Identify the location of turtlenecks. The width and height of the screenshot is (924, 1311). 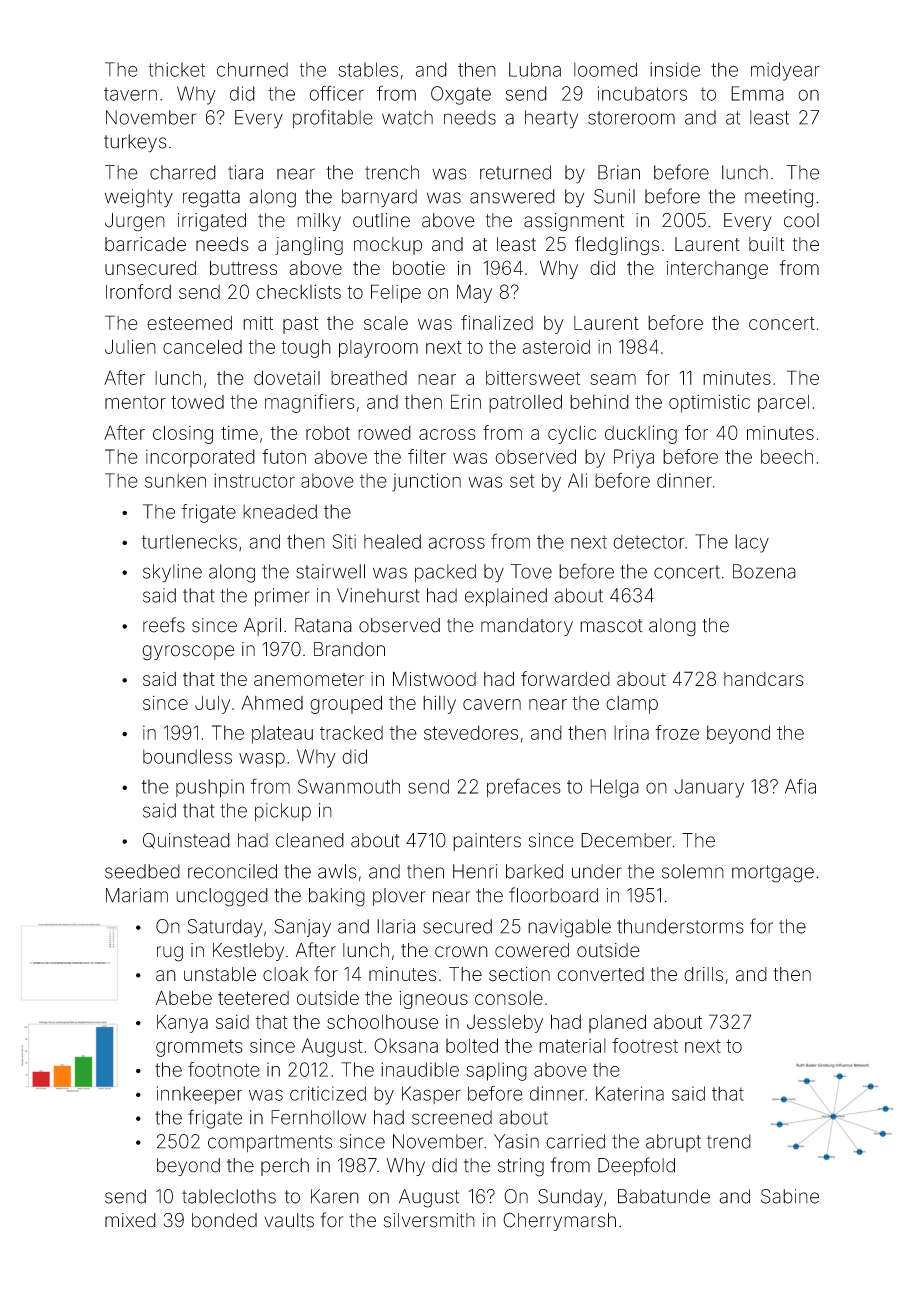
(189, 541).
